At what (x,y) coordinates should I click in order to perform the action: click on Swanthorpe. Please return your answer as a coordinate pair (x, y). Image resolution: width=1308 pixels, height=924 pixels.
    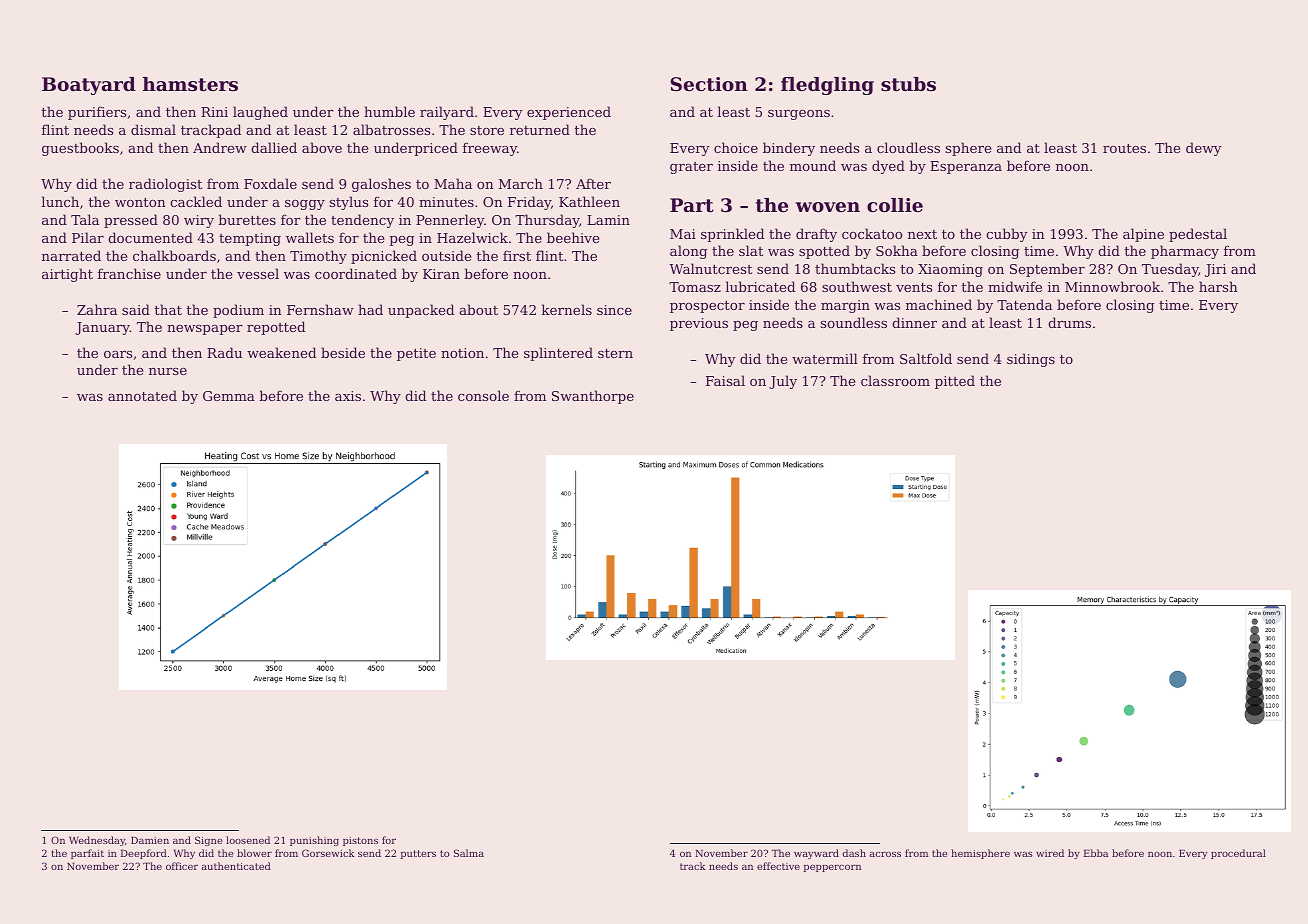
    Looking at the image, I should click on (593, 397).
